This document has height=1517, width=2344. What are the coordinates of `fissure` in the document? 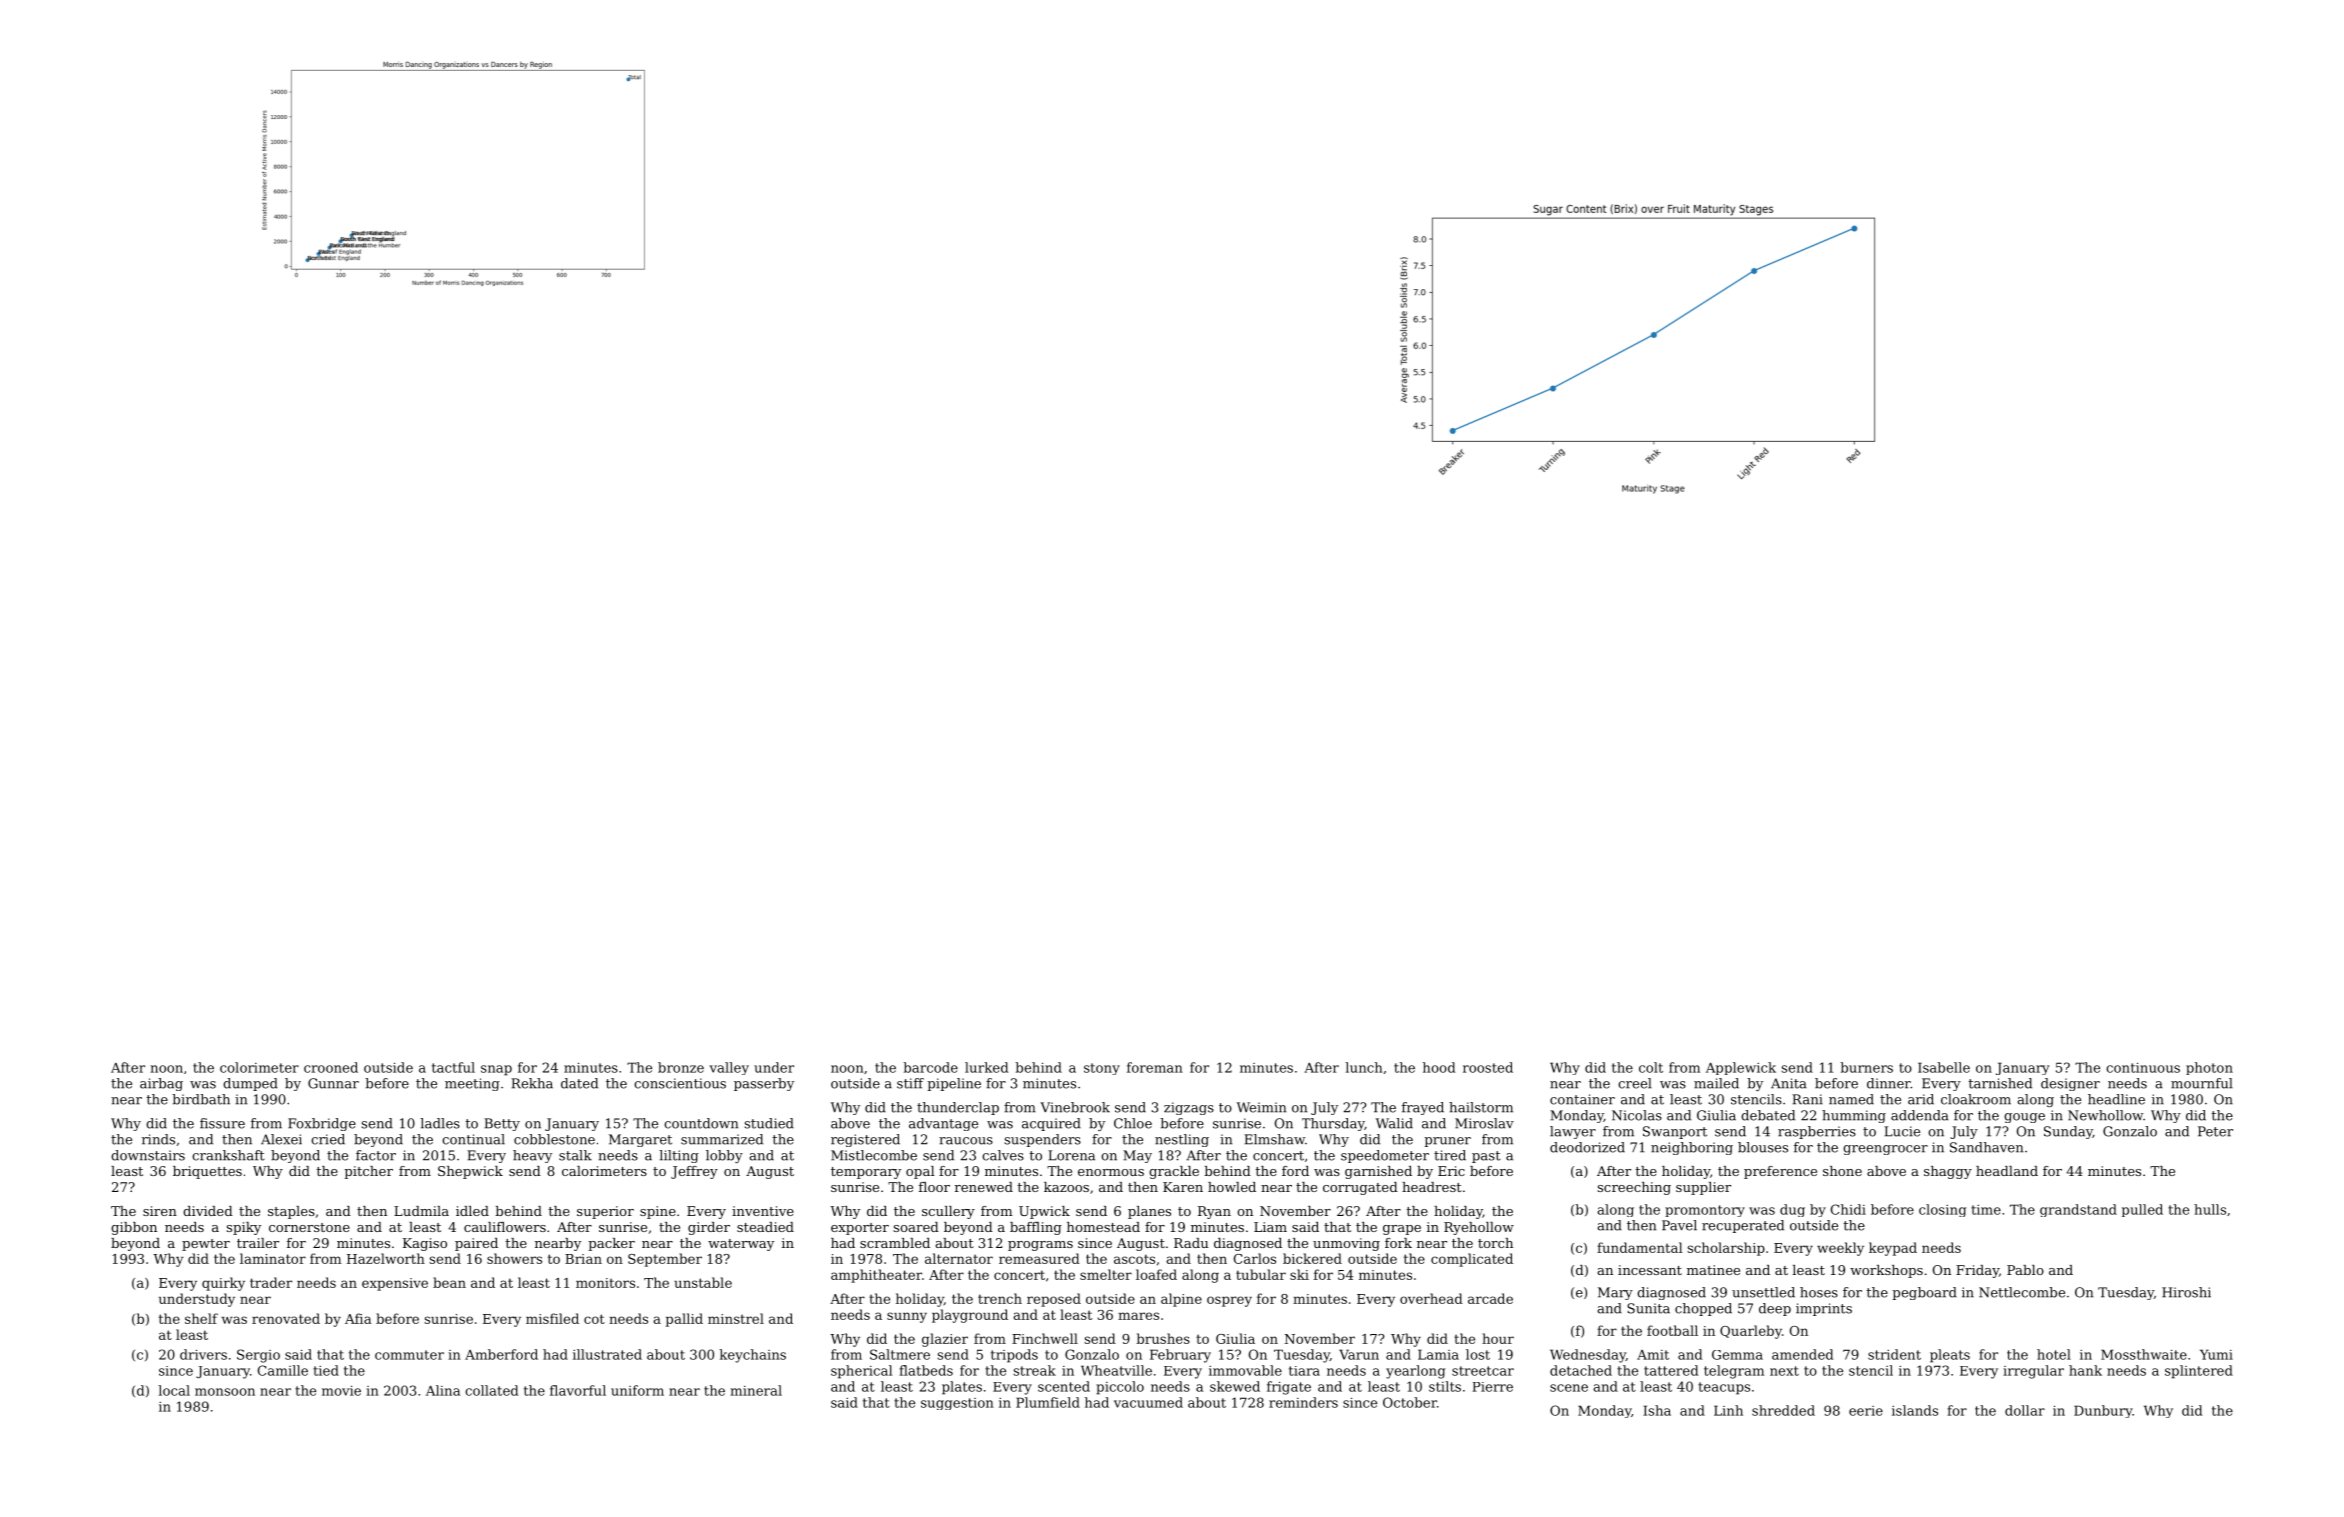 It's located at (222, 1123).
